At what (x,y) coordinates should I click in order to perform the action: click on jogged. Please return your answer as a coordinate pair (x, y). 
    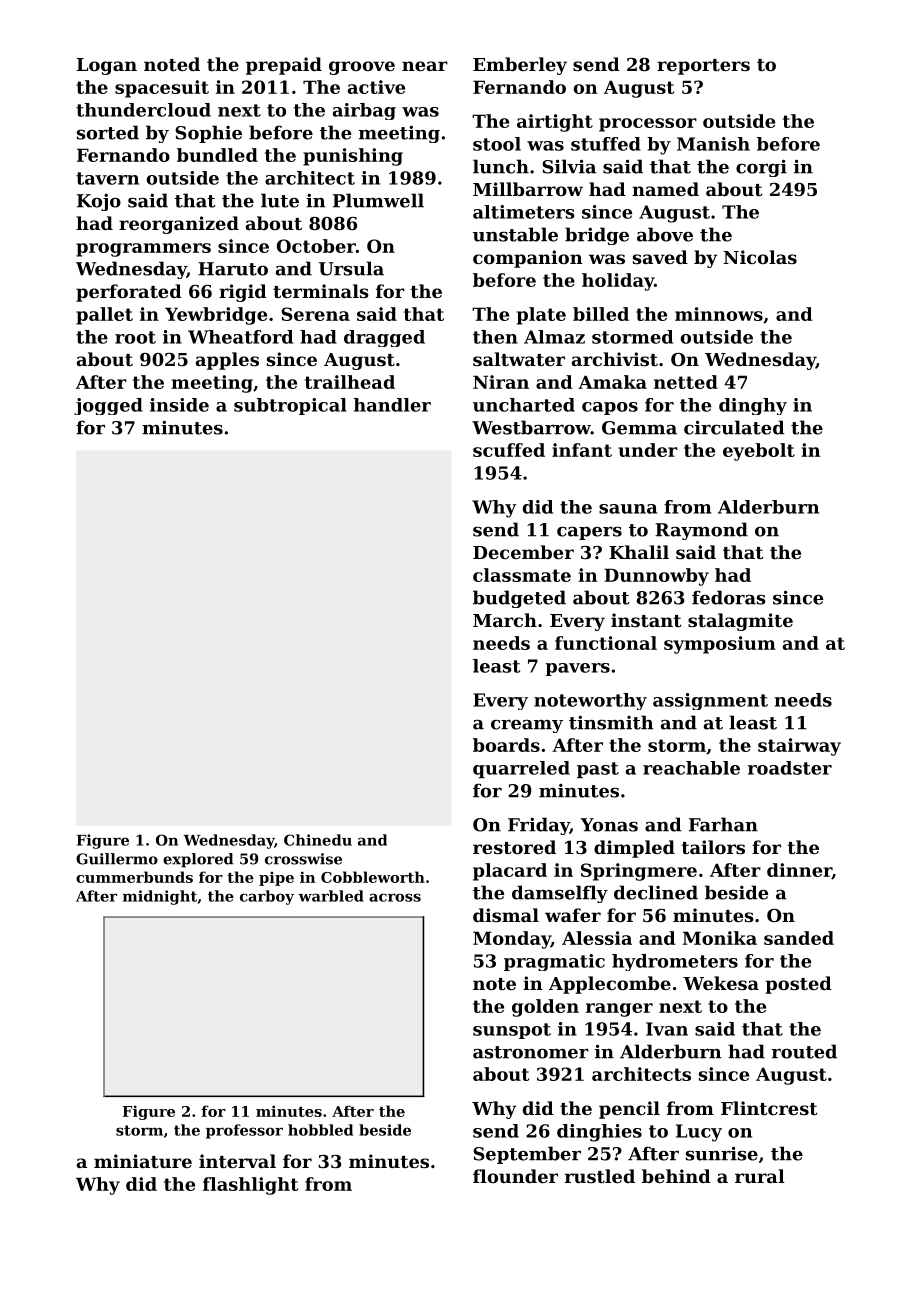
    Looking at the image, I should click on (108, 406).
